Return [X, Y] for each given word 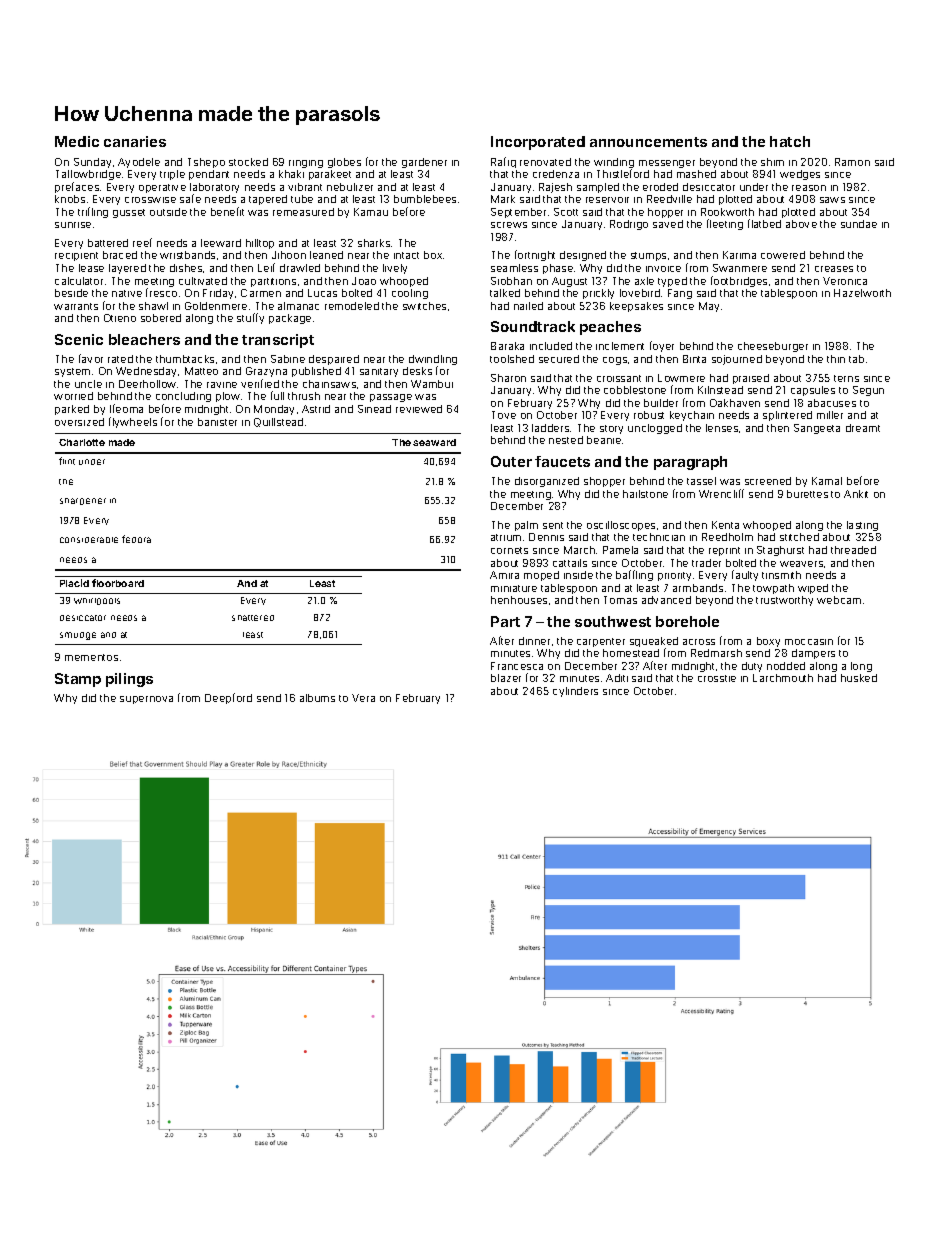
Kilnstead [720, 390]
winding [614, 163]
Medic [77, 141]
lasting [862, 526]
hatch [790, 141]
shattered [253, 618]
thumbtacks [185, 359]
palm [526, 526]
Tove [504, 415]
